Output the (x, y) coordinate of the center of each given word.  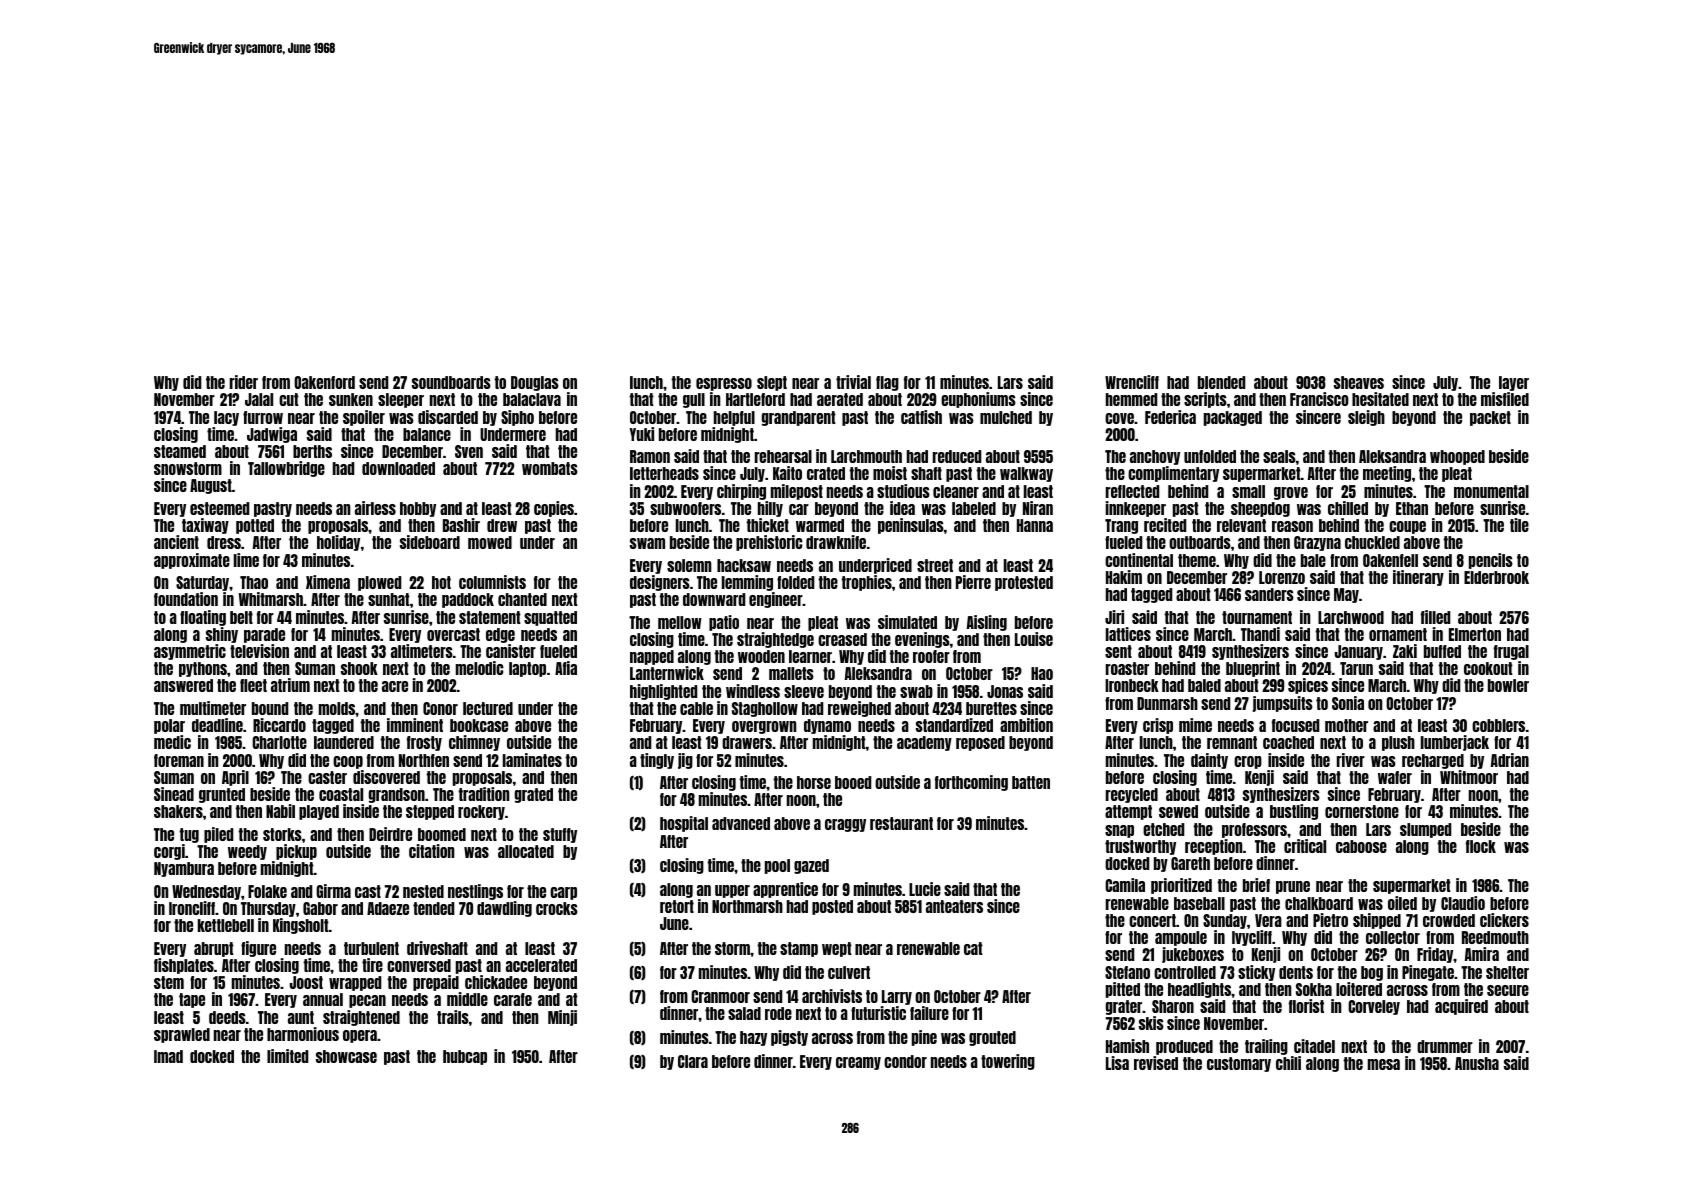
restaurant (901, 823)
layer (1514, 383)
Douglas (535, 383)
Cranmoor (720, 996)
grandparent (799, 418)
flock (1481, 846)
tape (192, 1000)
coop (348, 762)
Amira (1482, 954)
